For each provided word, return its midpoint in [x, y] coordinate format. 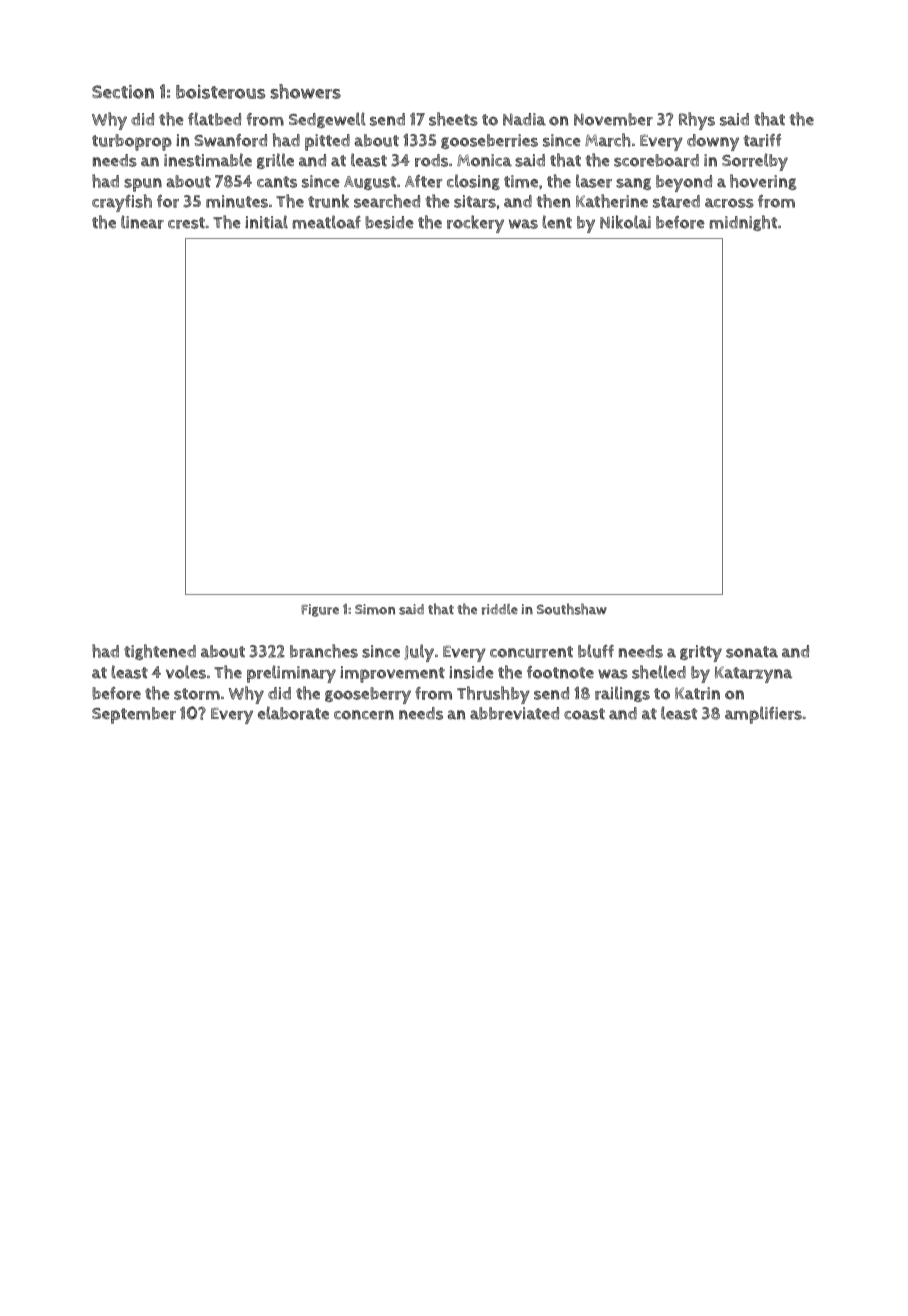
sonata [752, 652]
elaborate [293, 713]
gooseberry [368, 695]
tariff [762, 140]
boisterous [220, 92]
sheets [453, 119]
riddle [500, 609]
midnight [743, 223]
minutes [237, 201]
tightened [160, 652]
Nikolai [625, 222]
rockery [475, 224]
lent [557, 222]
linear [142, 222]
